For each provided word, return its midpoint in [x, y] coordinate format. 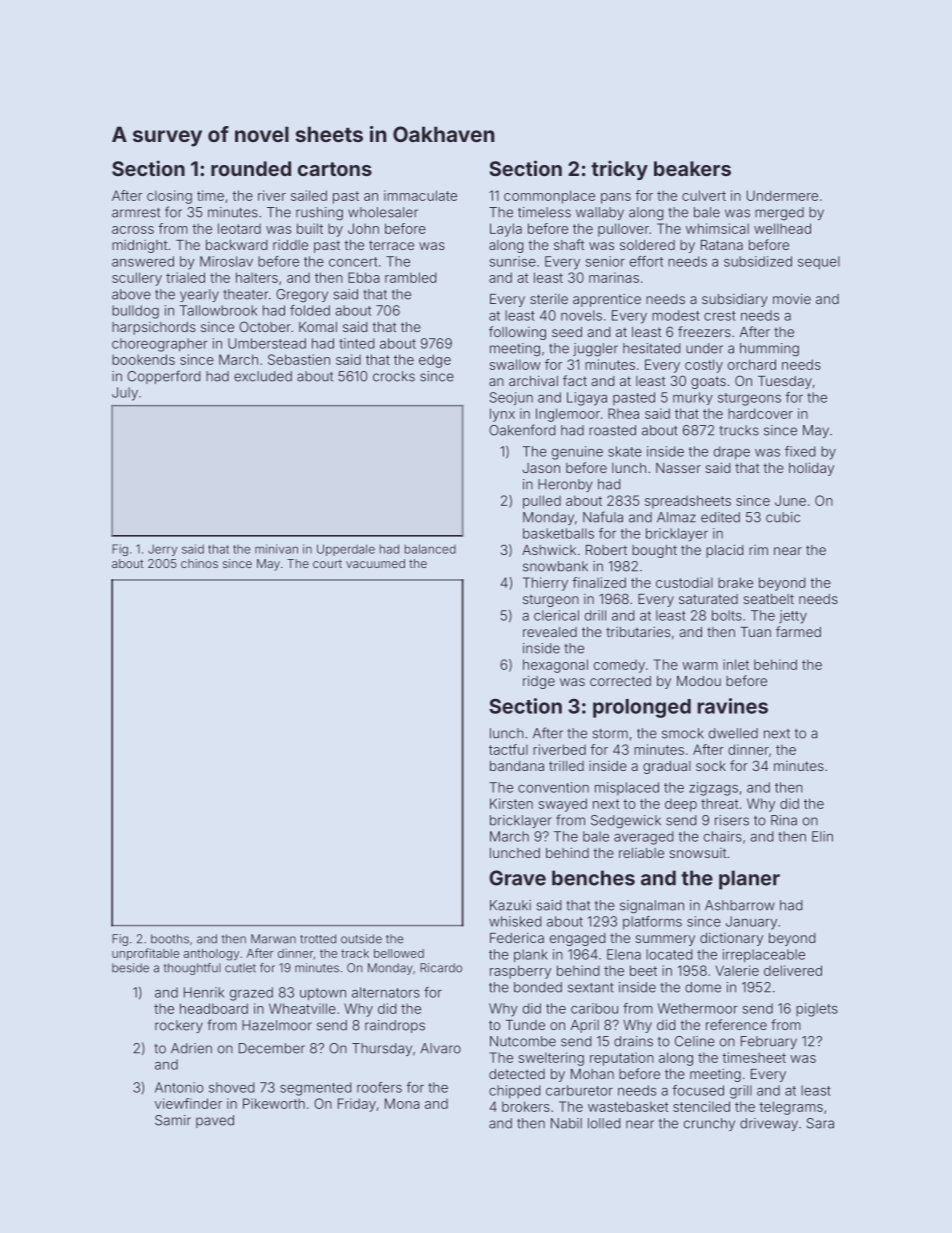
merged [779, 214]
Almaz [676, 517]
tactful [508, 749]
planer [749, 880]
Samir [173, 1120]
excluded [263, 376]
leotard [239, 228]
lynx [502, 415]
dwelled [733, 733]
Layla [506, 230]
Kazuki [510, 905]
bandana [517, 766]
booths [170, 939]
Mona [402, 1103]
